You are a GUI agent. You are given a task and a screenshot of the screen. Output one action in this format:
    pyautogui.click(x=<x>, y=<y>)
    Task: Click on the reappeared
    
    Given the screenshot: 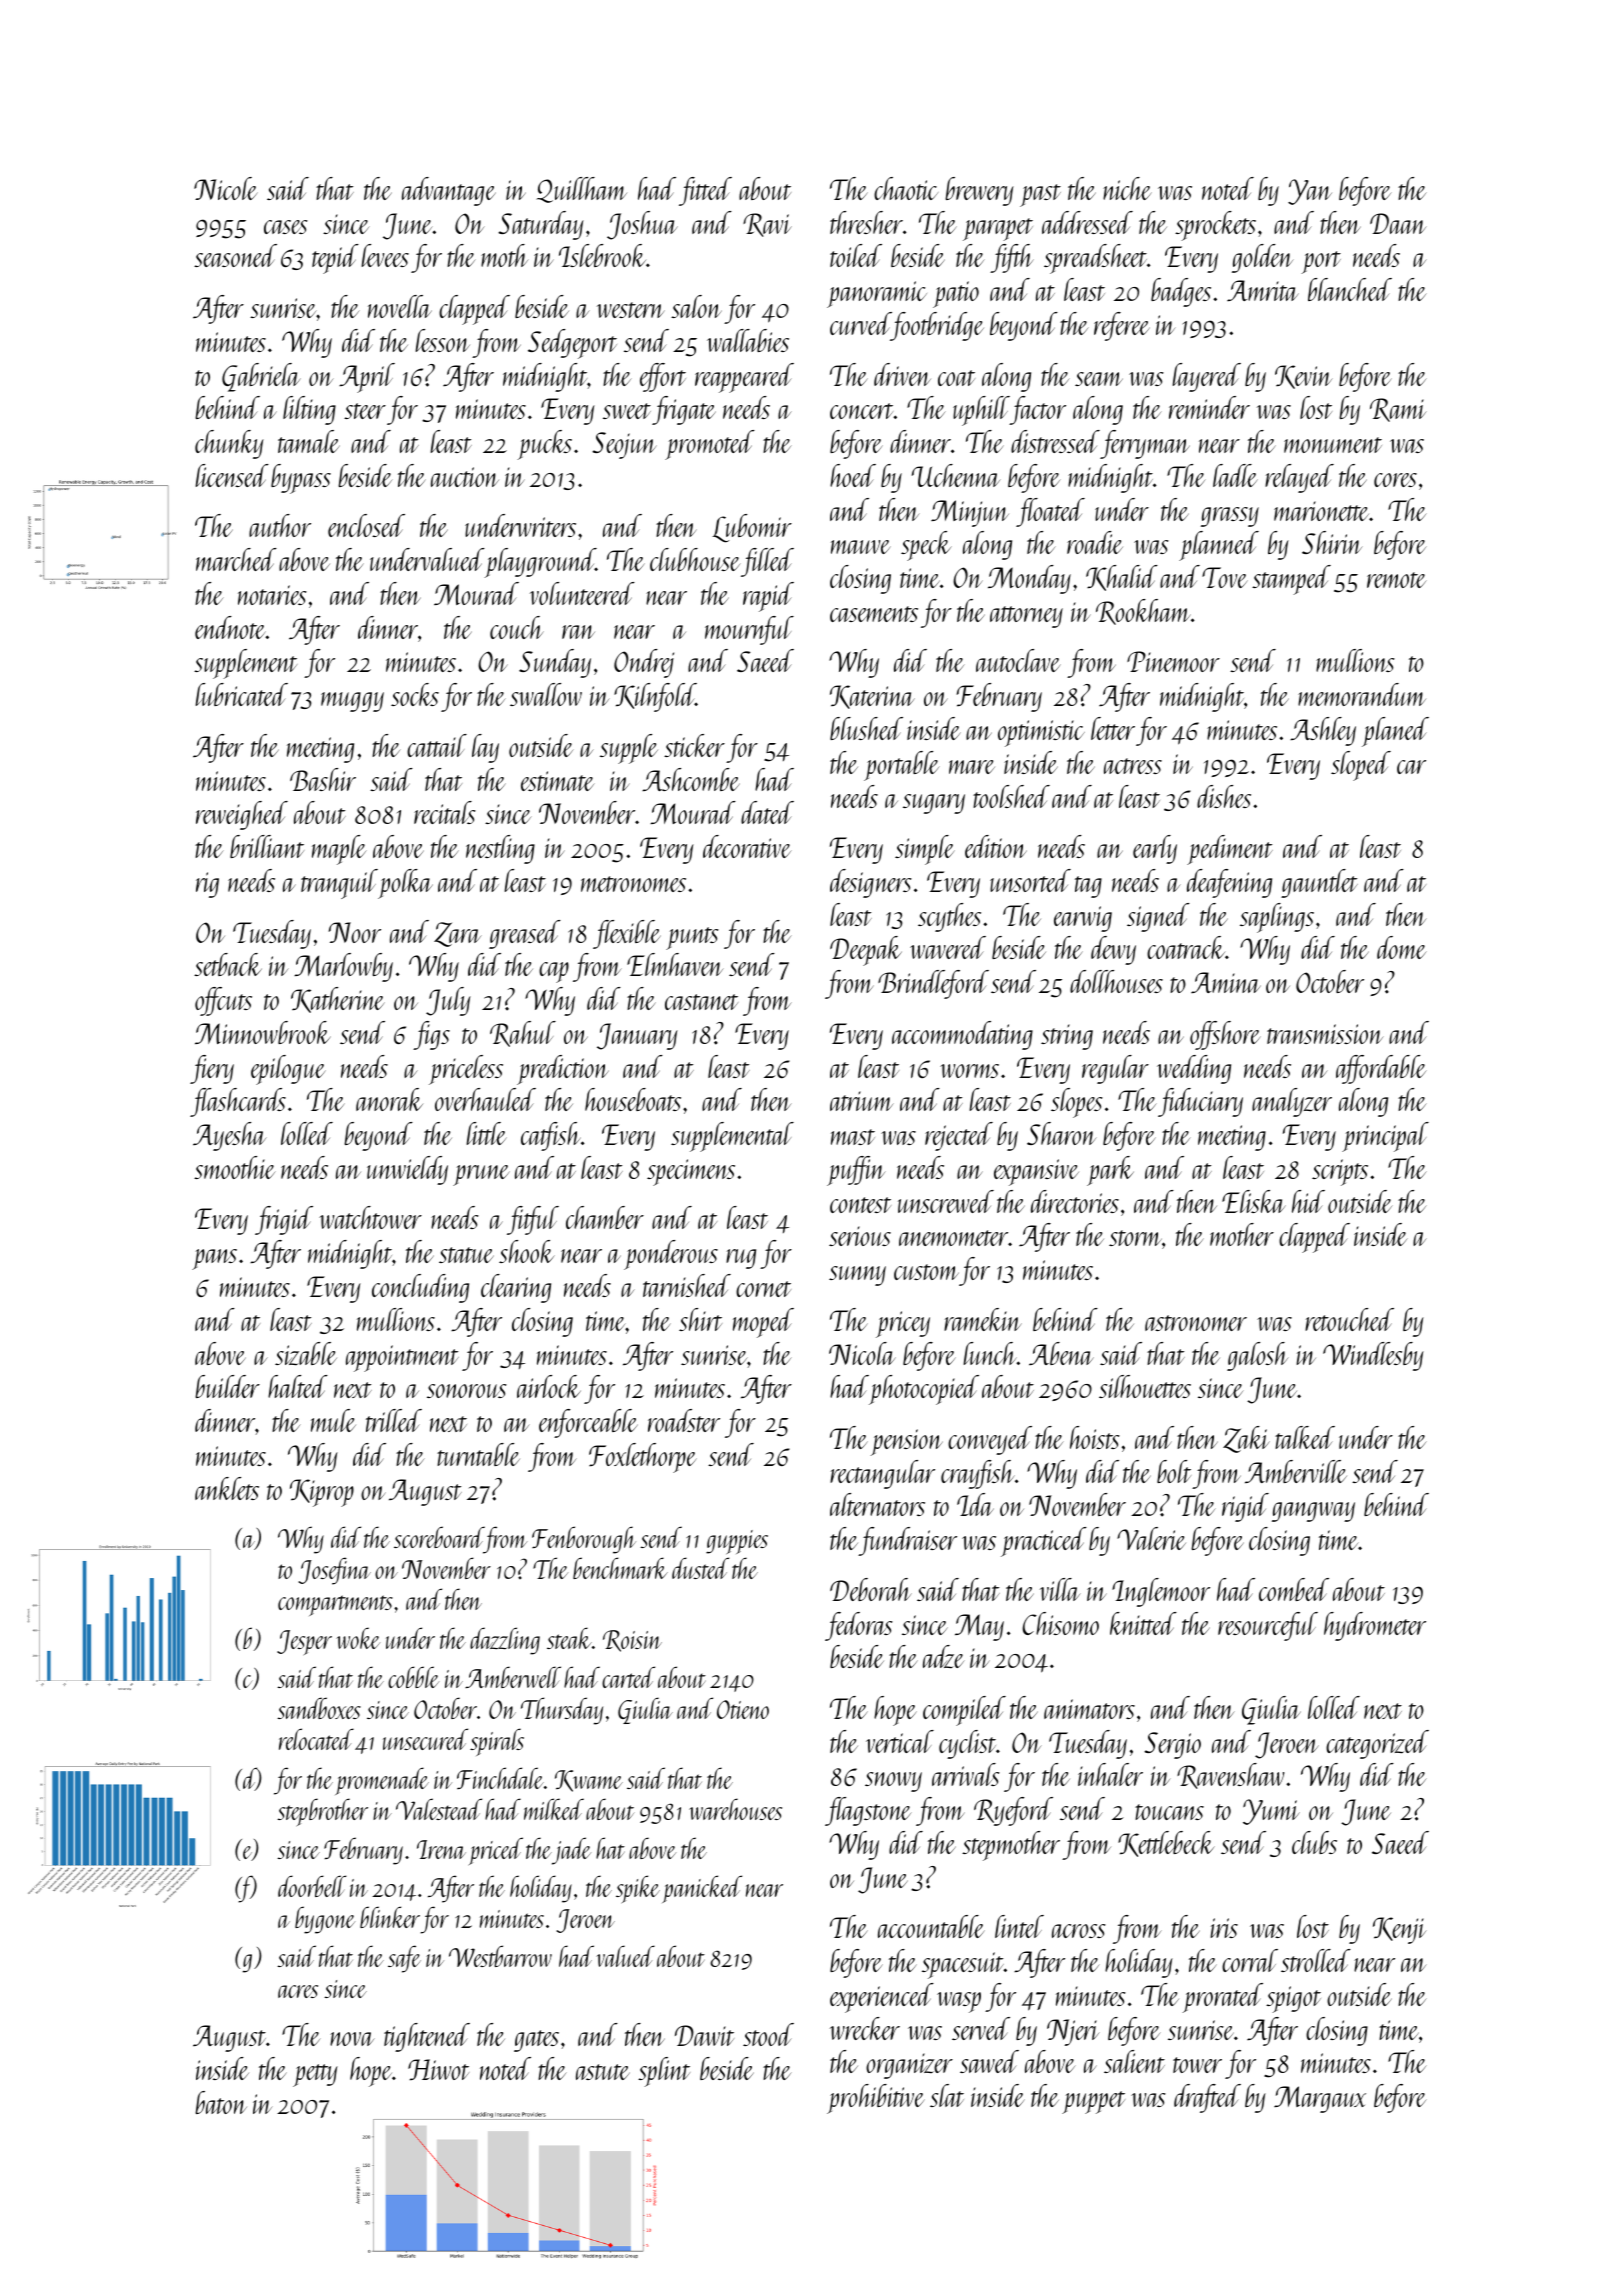 What is the action you would take?
    pyautogui.click(x=744, y=378)
